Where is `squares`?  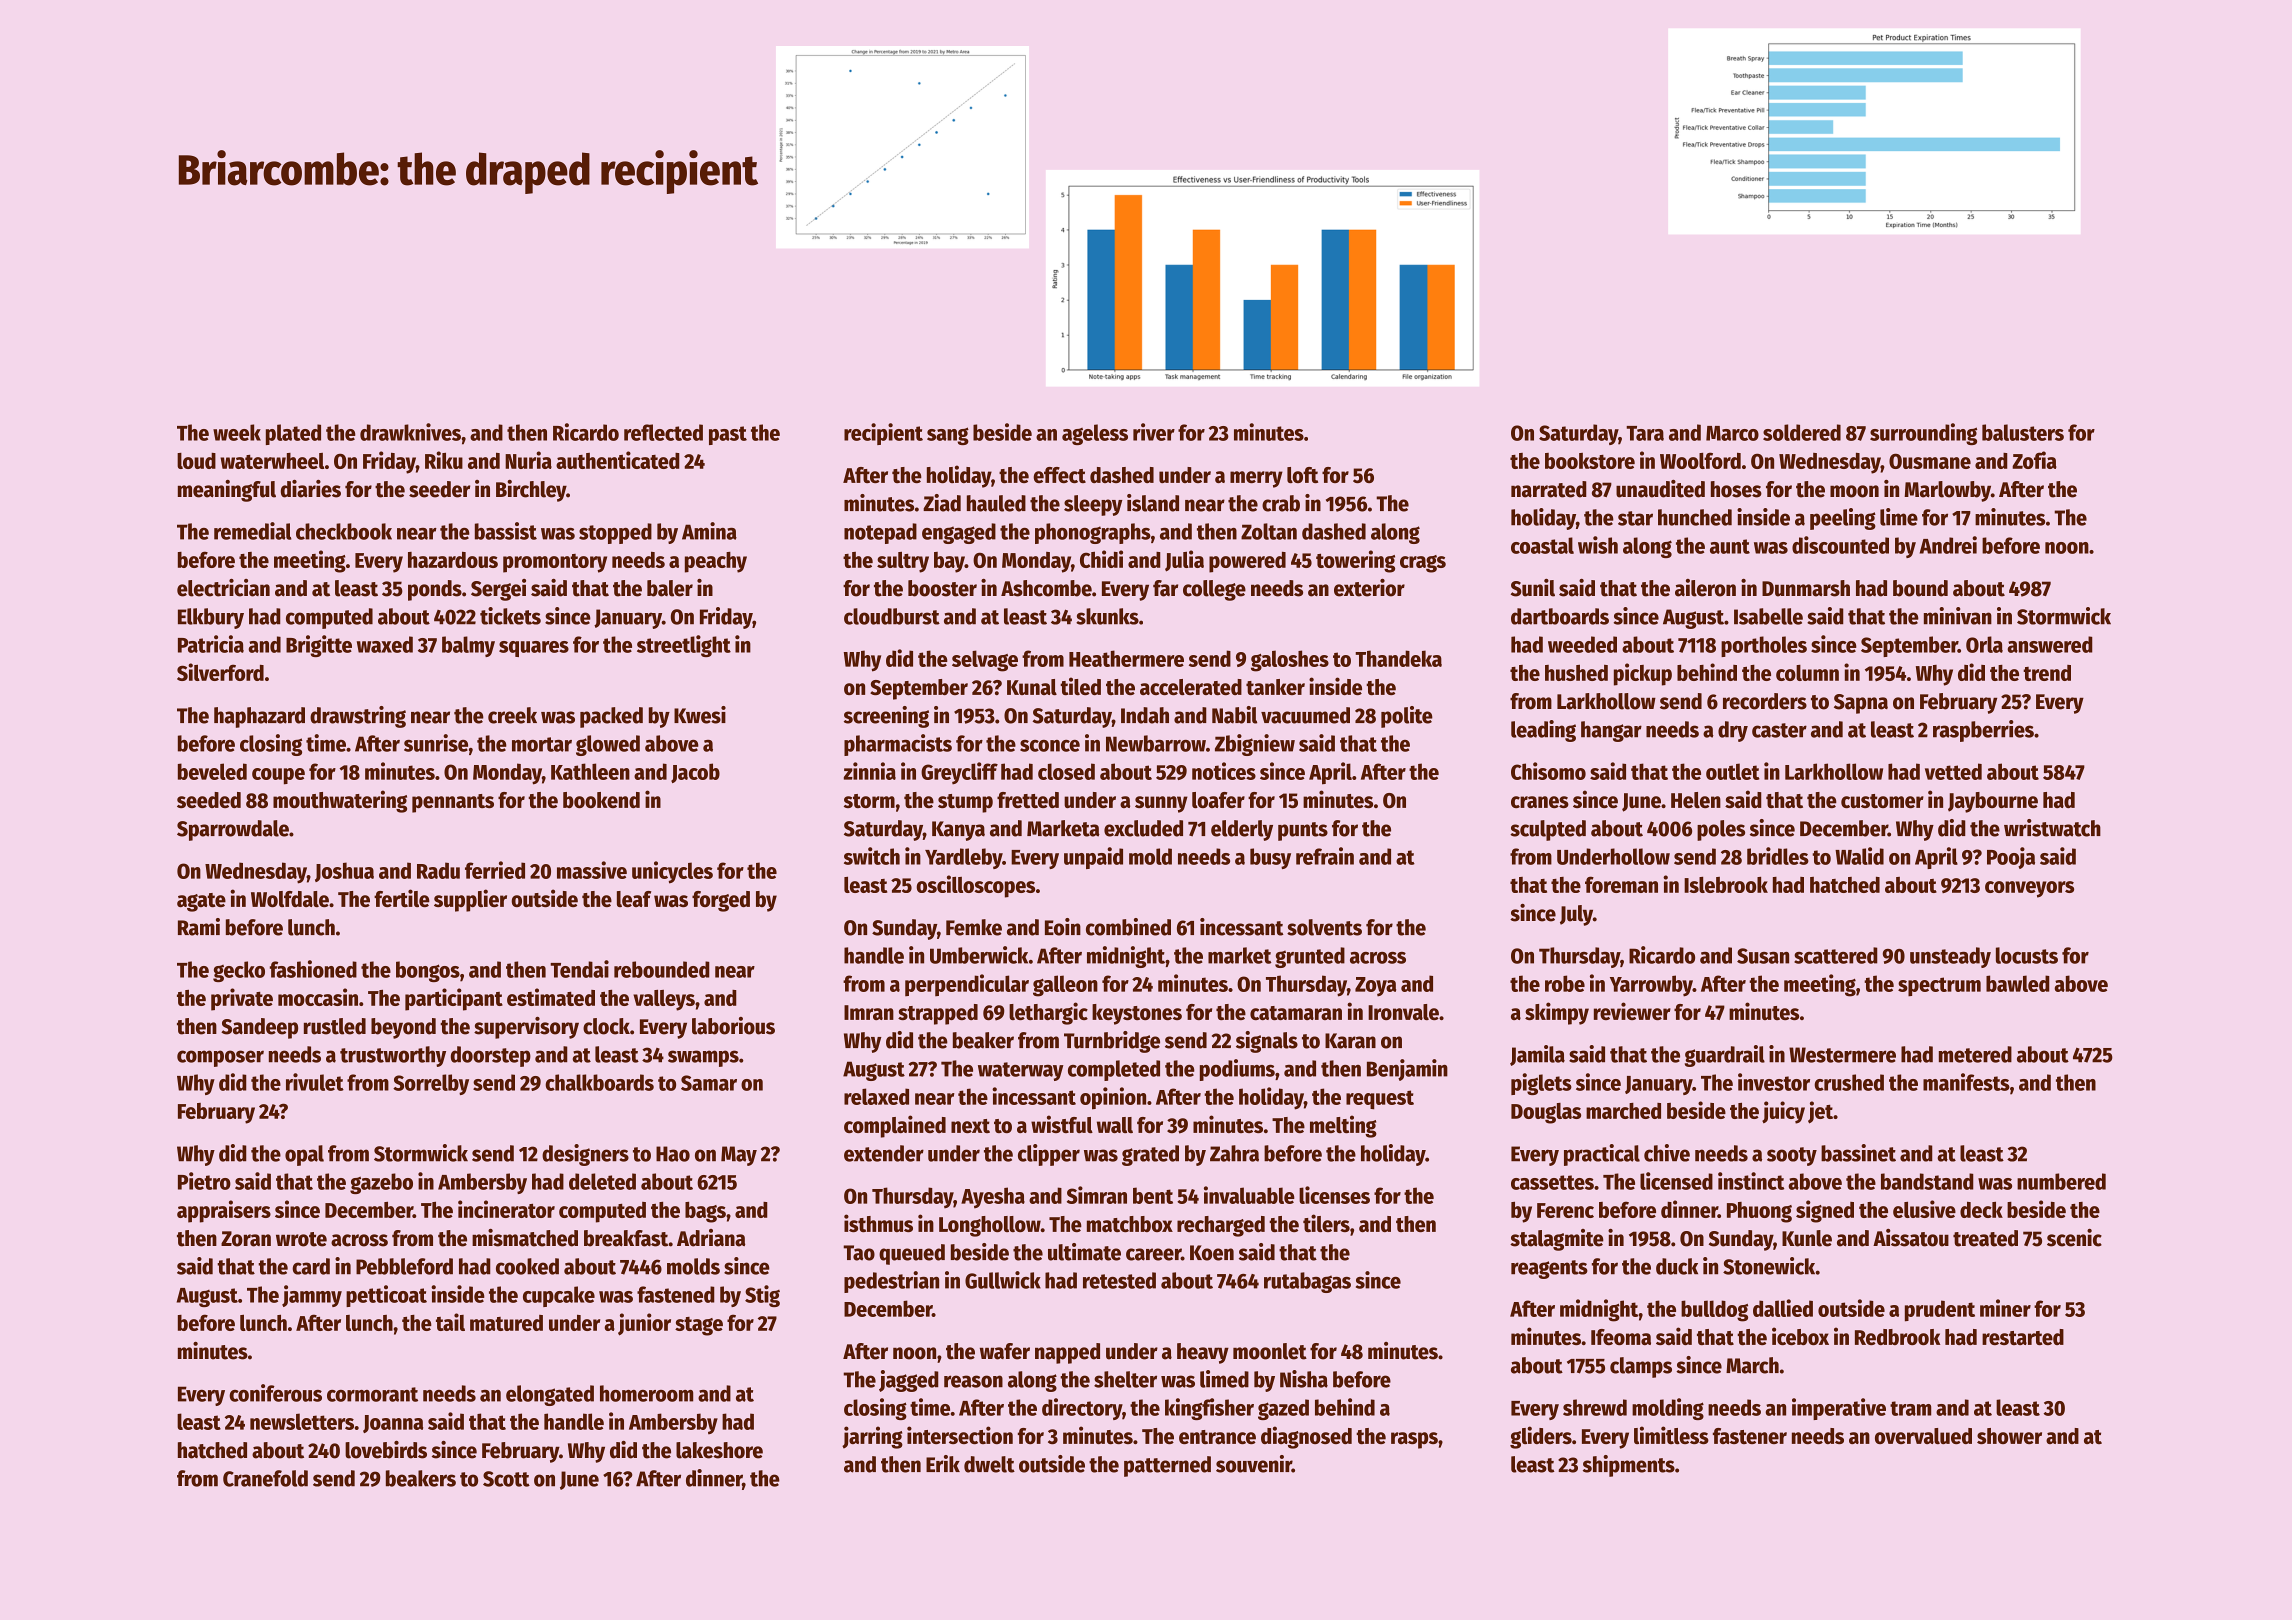
squares is located at coordinates (534, 649).
